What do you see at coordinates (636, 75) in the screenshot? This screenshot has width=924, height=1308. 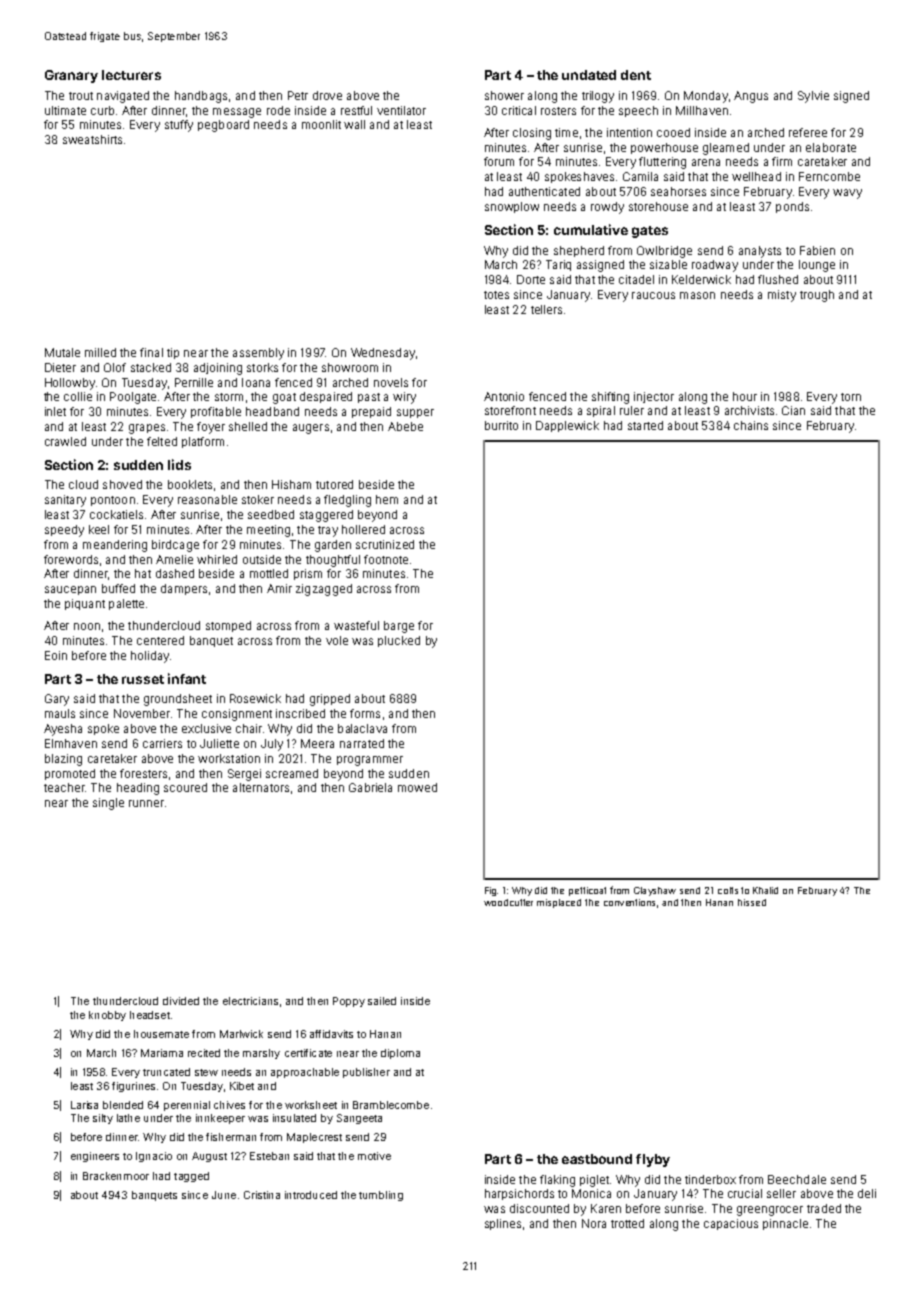 I see `dent` at bounding box center [636, 75].
